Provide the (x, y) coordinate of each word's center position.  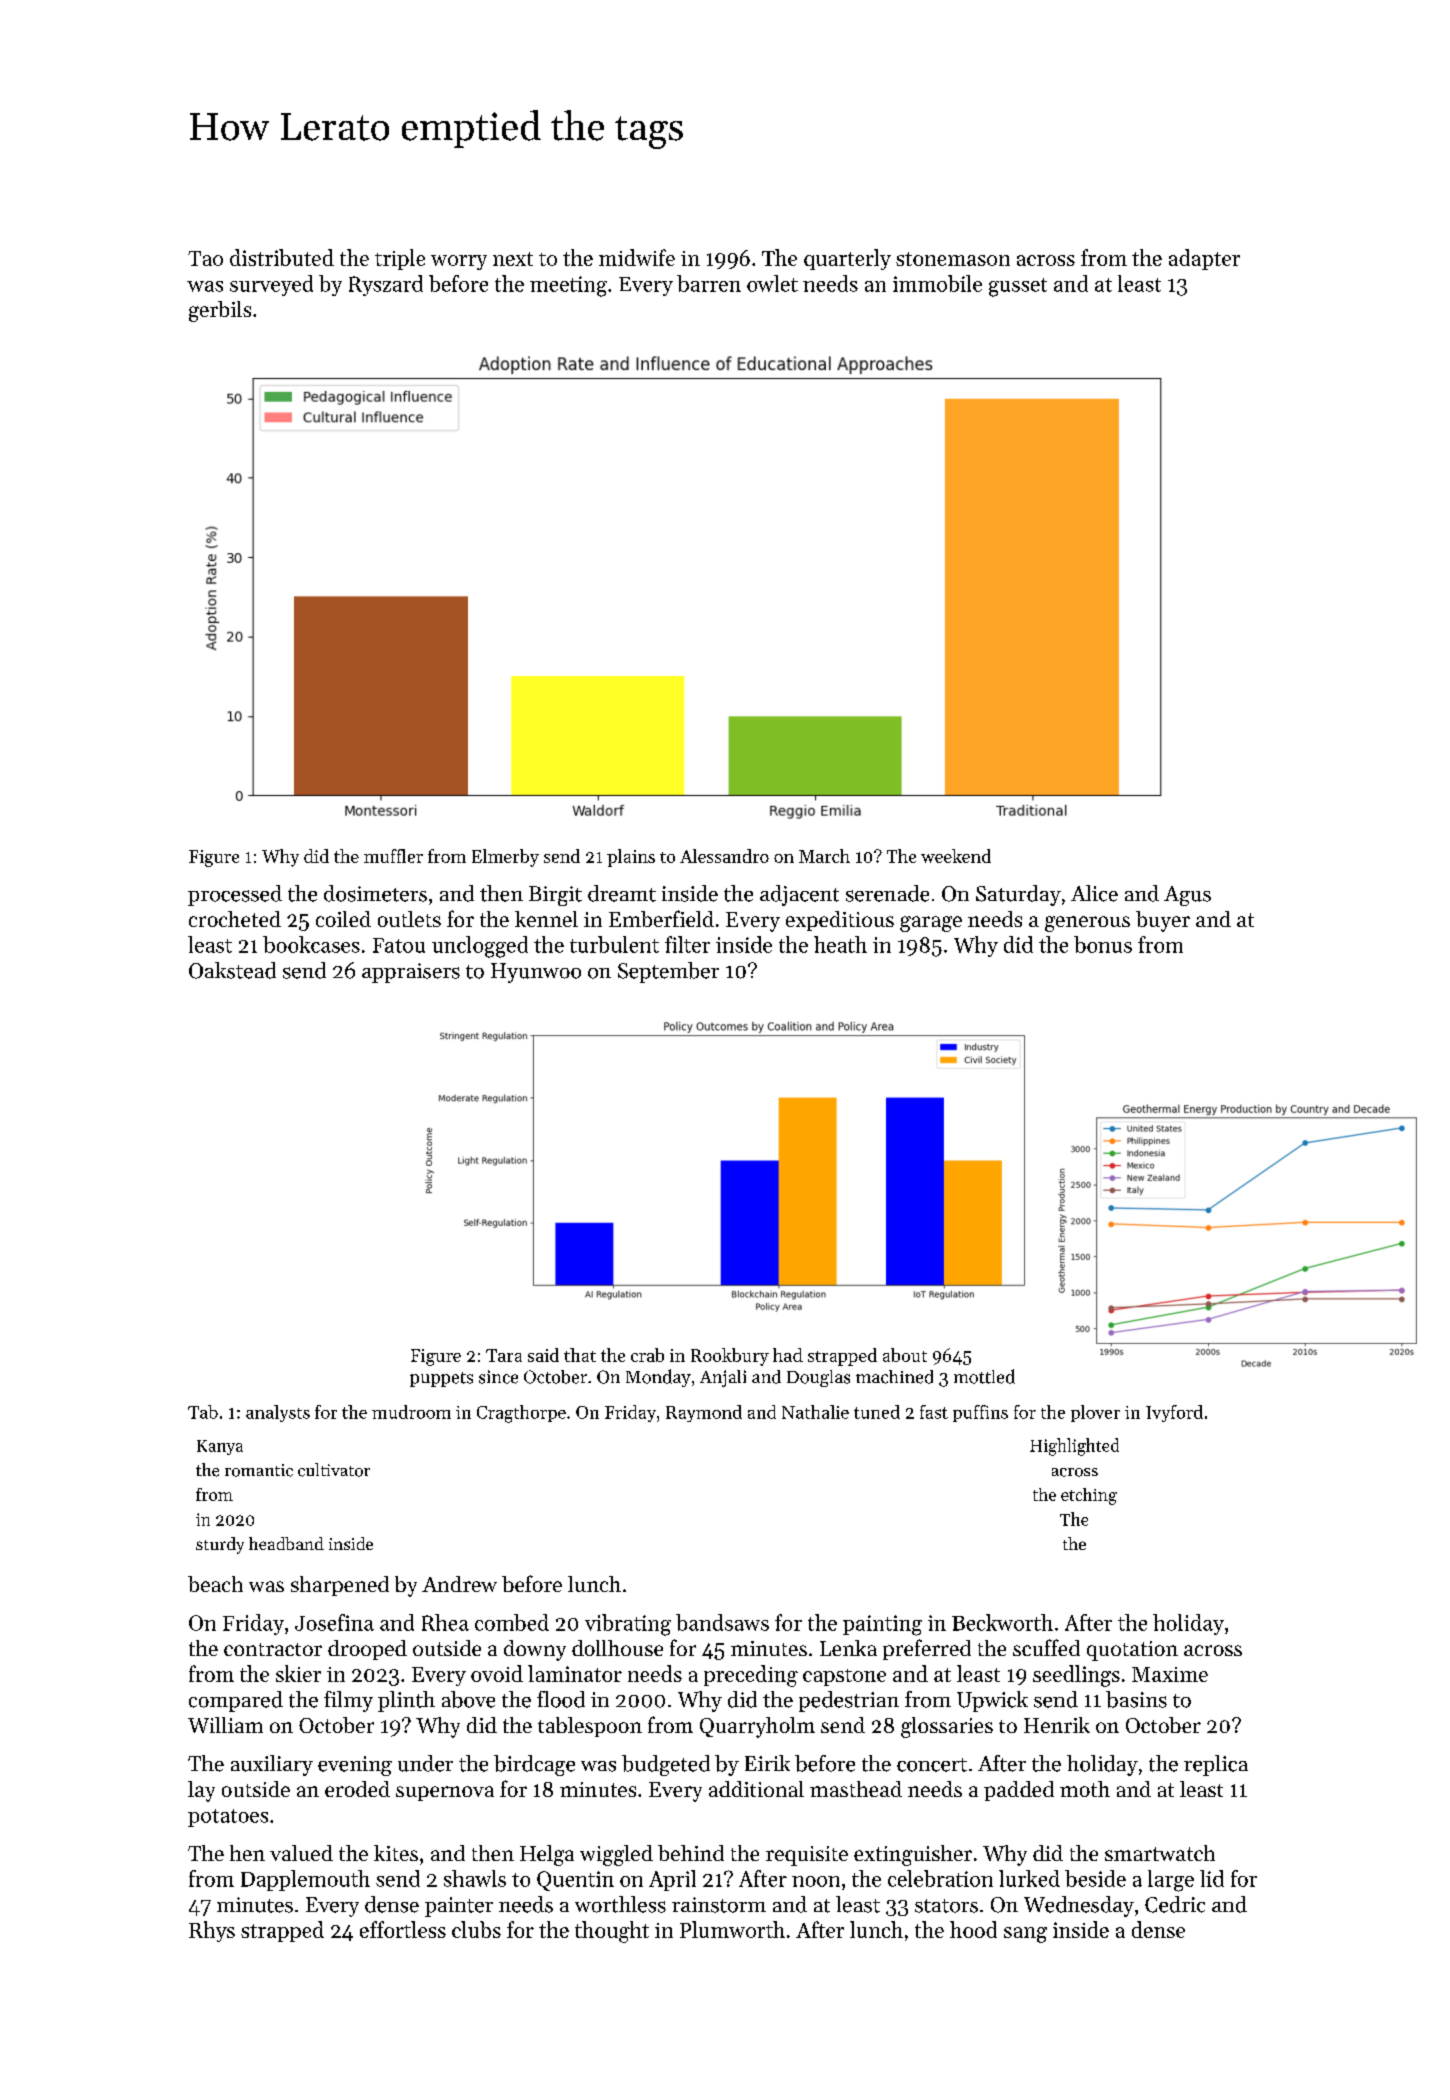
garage (931, 924)
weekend (956, 856)
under (425, 1763)
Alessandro (724, 856)
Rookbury (730, 1357)
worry (459, 262)
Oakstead (232, 970)
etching (1089, 1496)
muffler (393, 856)
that (580, 1355)
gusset (1018, 287)
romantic (259, 1470)
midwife (637, 257)
